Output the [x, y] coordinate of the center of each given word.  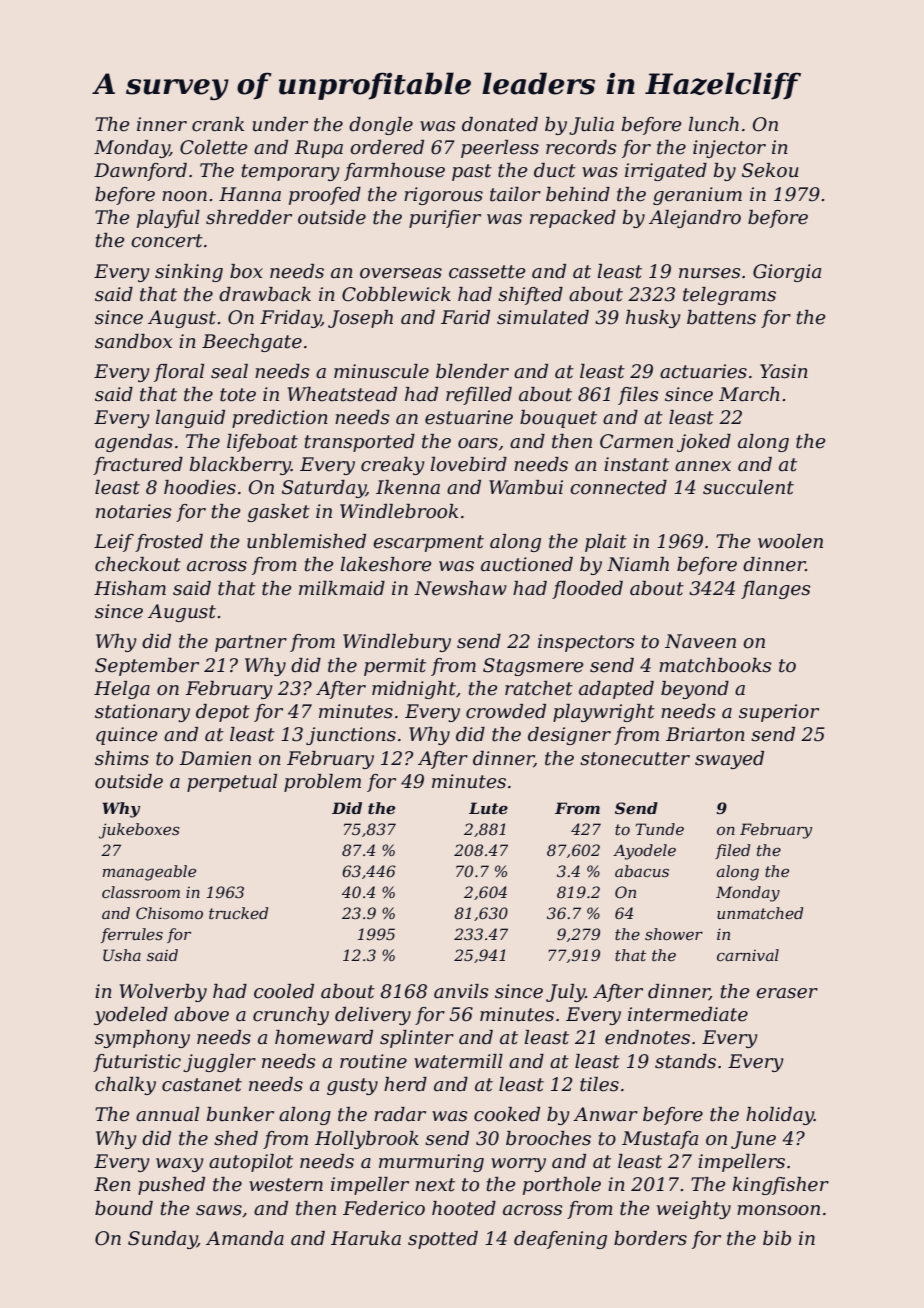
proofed [325, 196]
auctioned [527, 564]
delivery [373, 1016]
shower [674, 934]
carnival [748, 955]
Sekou [770, 170]
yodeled [131, 1016]
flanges [775, 590]
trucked [238, 913]
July [565, 993]
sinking [189, 273]
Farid [465, 317]
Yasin [784, 371]
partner [251, 643]
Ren [112, 1184]
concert [167, 241]
